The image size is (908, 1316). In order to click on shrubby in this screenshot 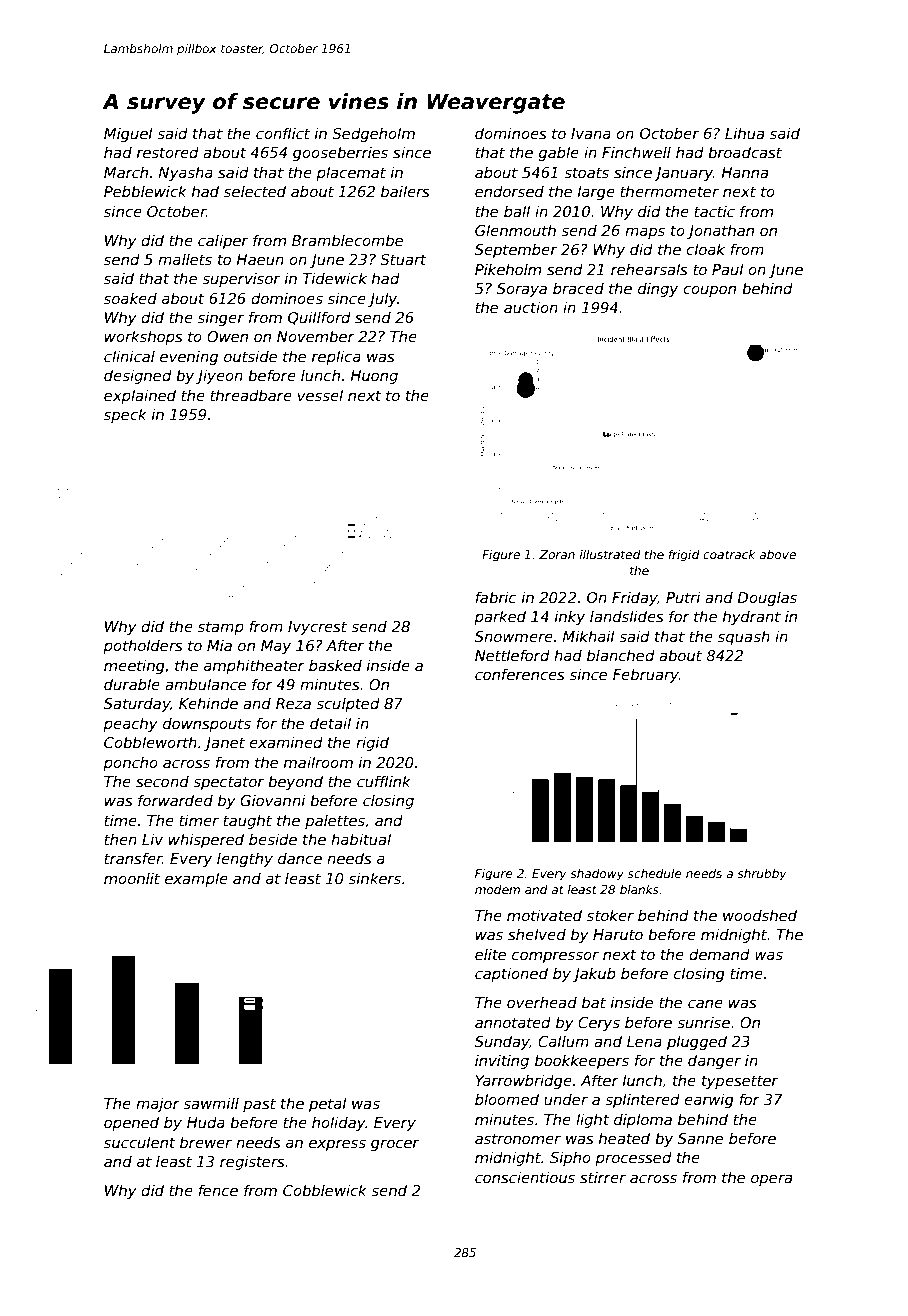, I will do `click(762, 874)`.
